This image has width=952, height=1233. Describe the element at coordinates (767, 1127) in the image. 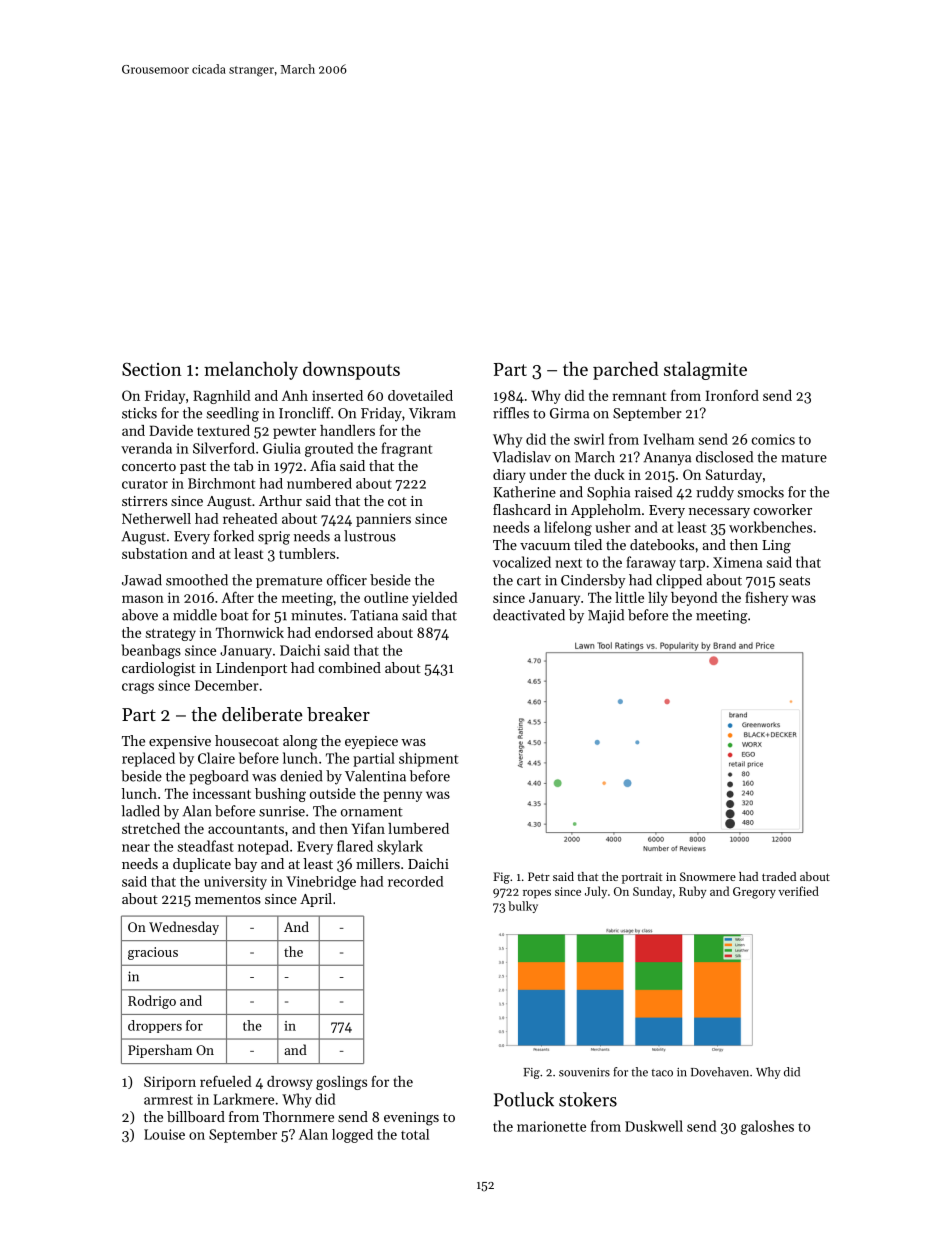

I see `galoshes` at that location.
